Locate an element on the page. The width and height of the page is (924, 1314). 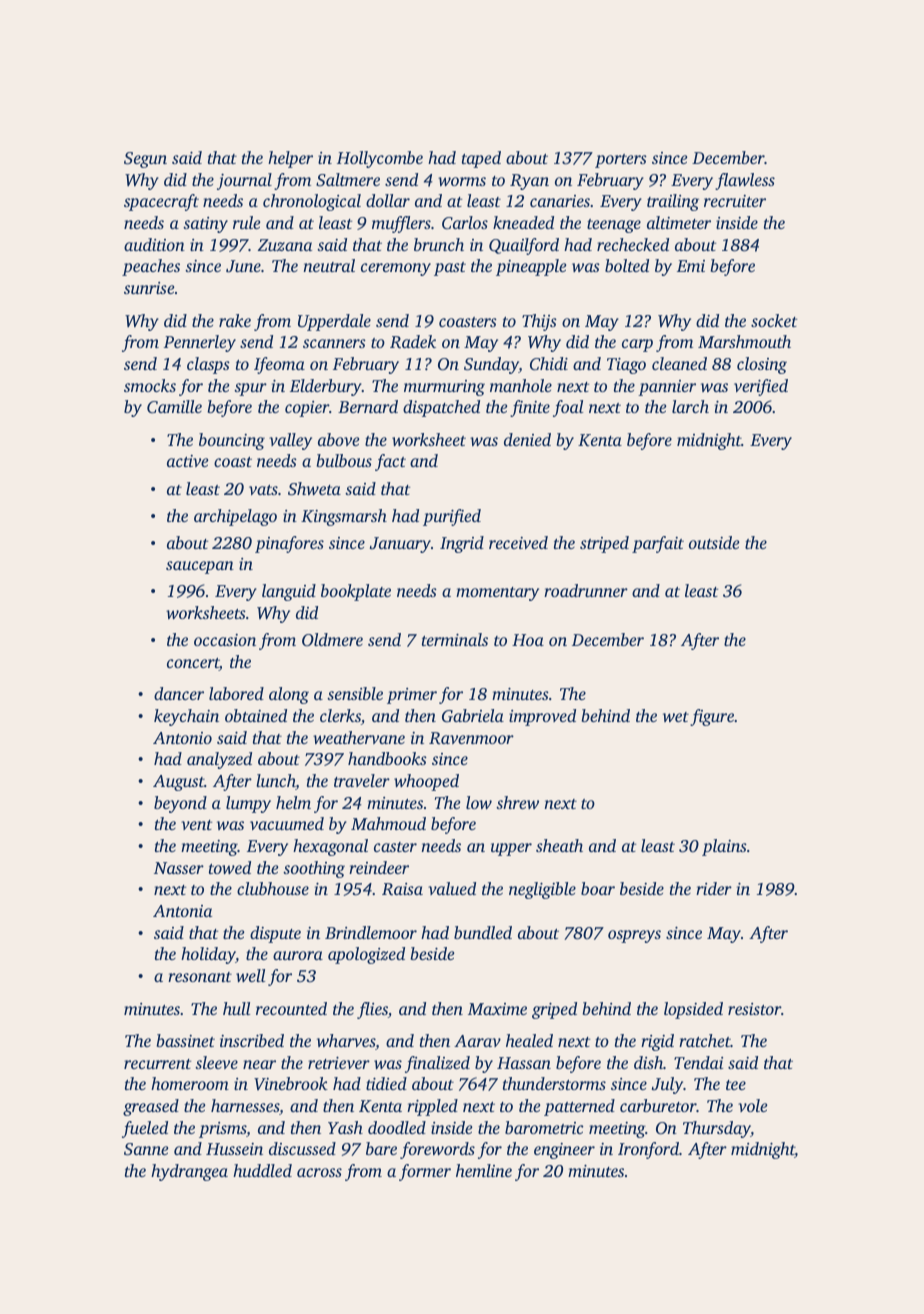
shrew is located at coordinates (517, 802).
